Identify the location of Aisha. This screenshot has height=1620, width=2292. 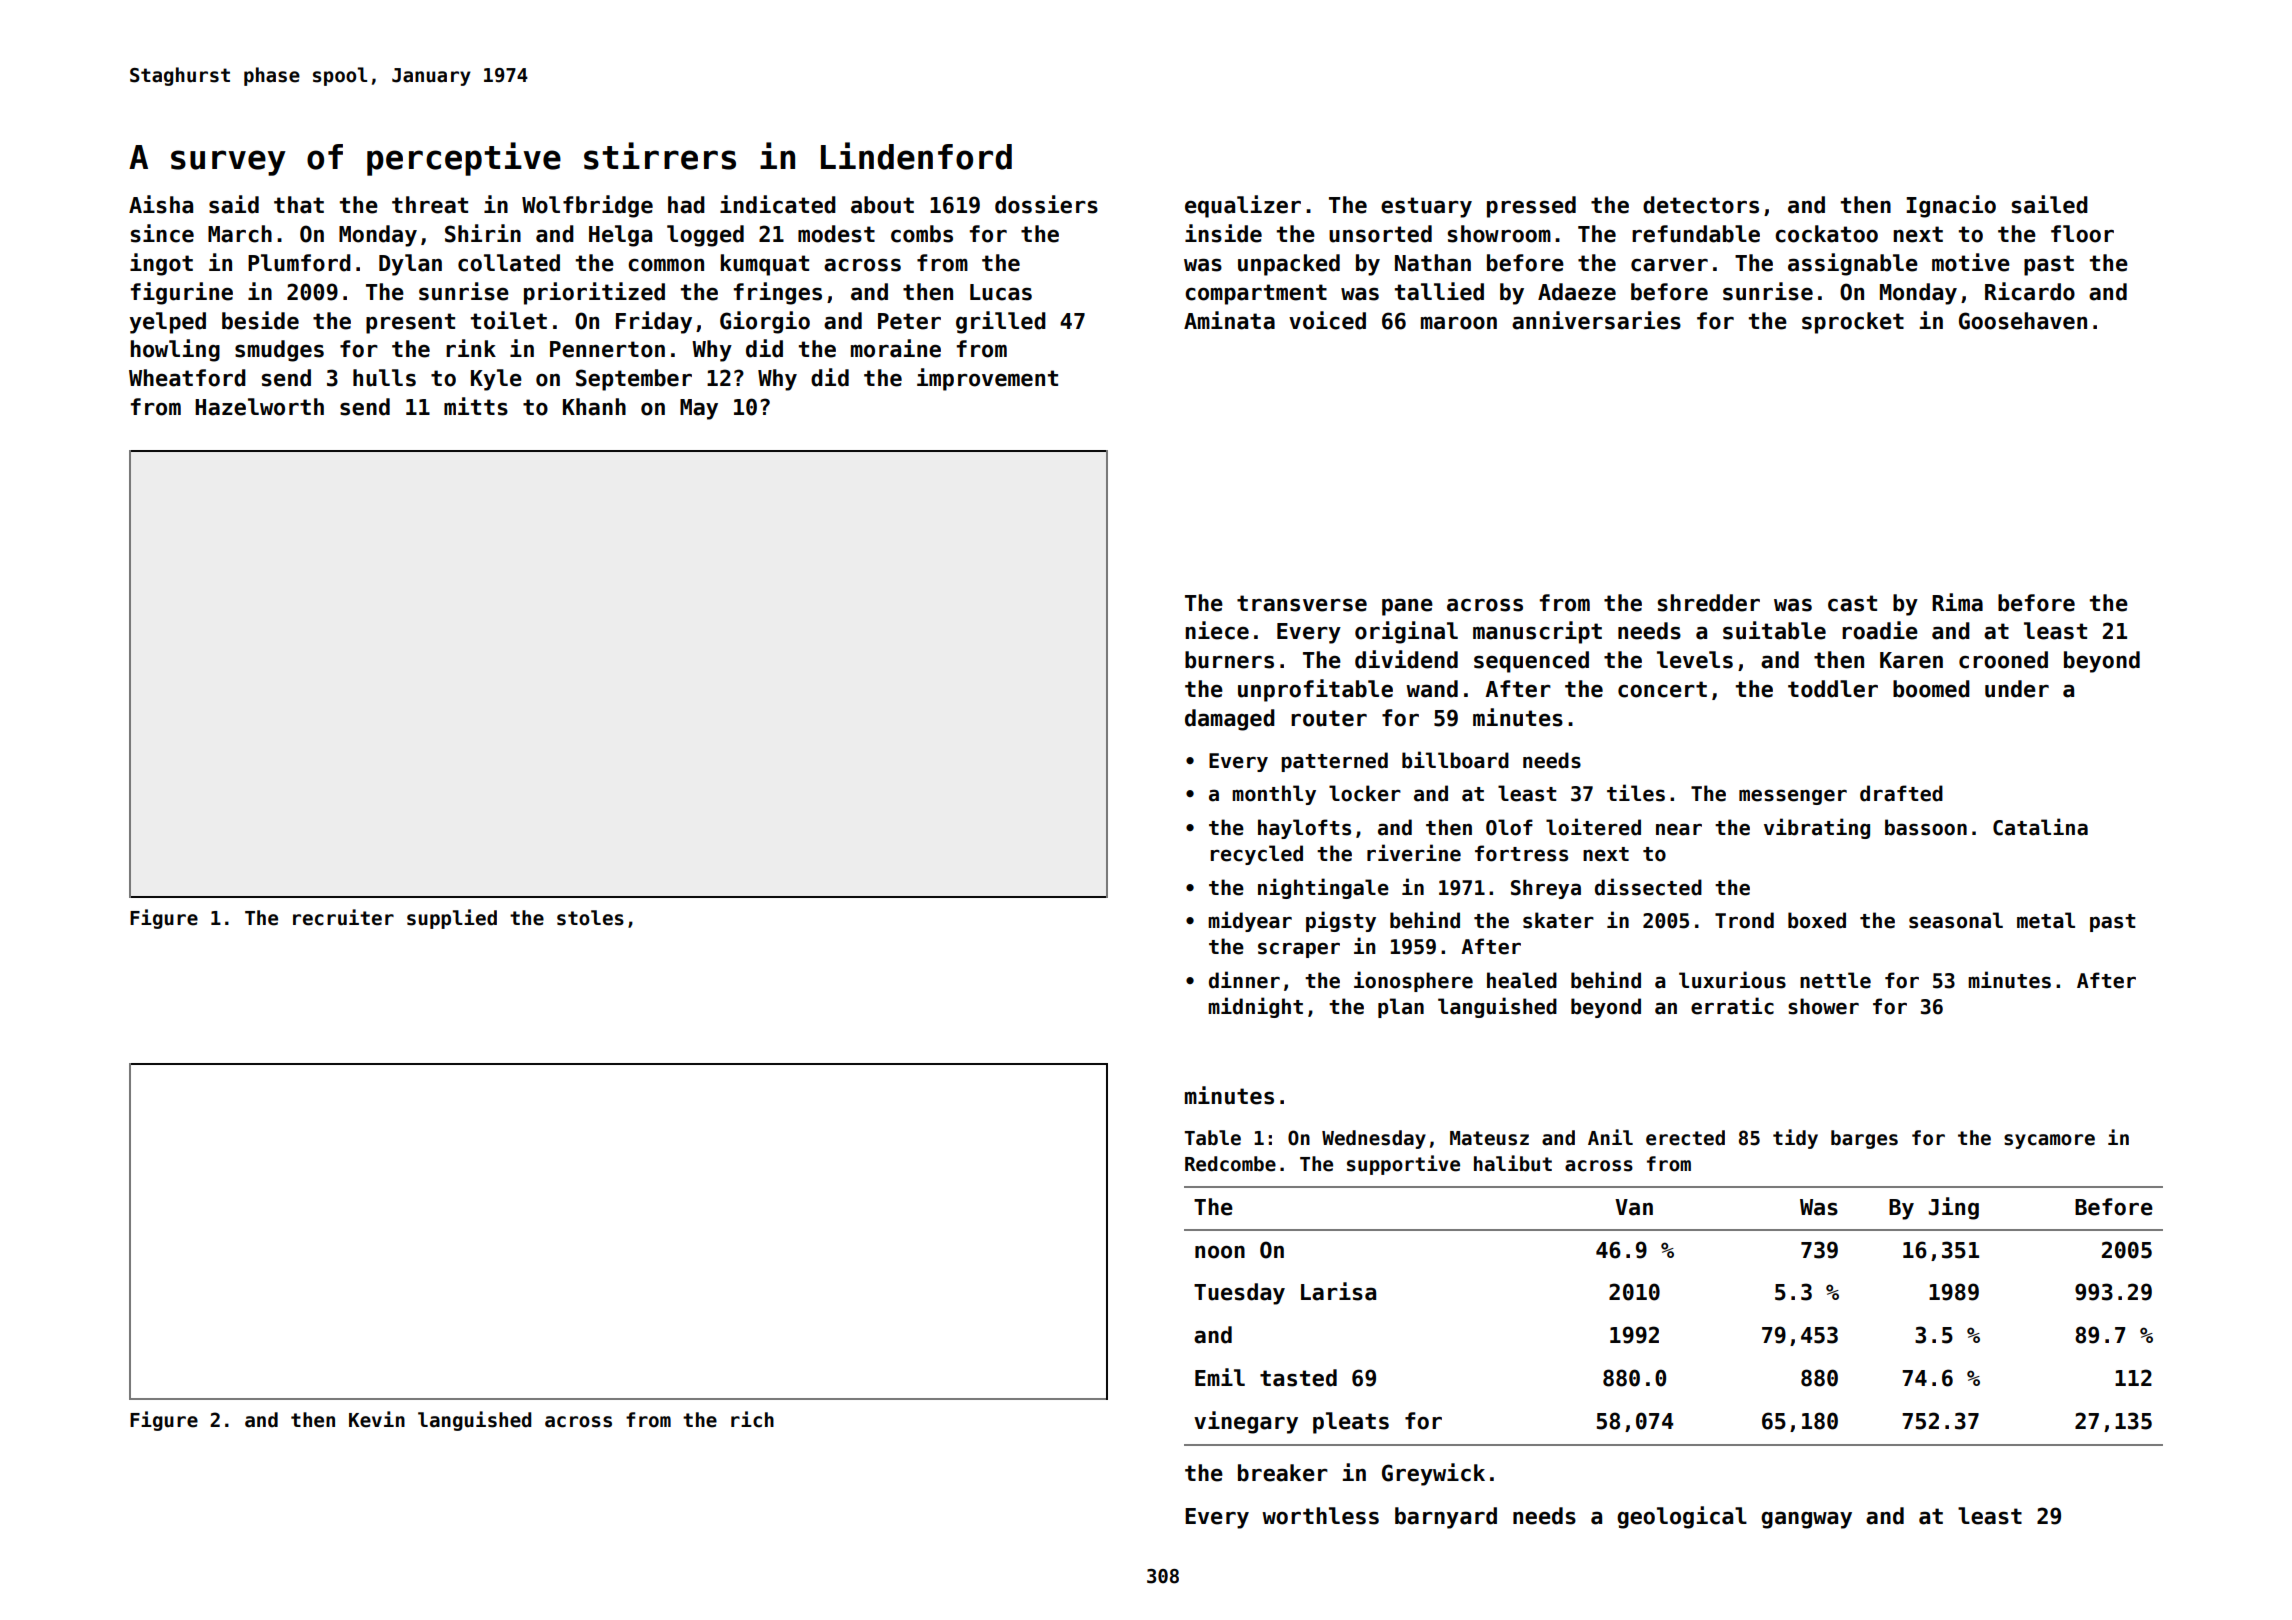
(161, 204).
